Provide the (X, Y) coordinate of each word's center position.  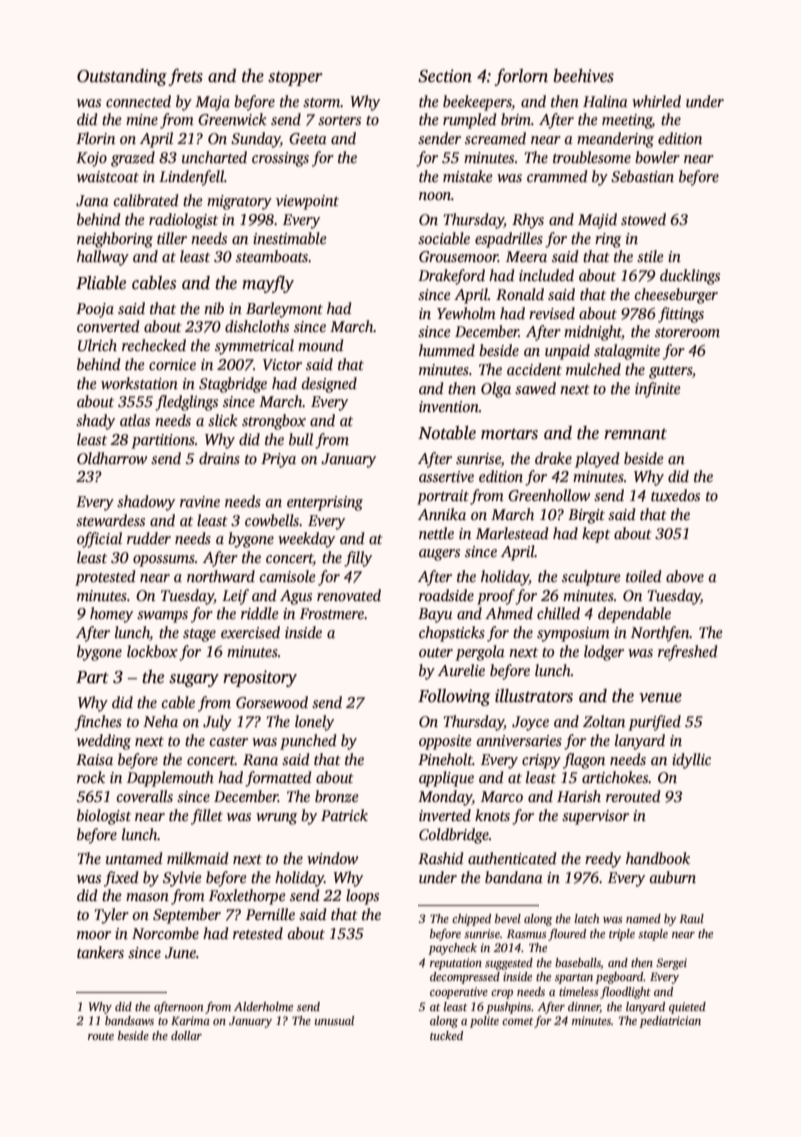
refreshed (687, 653)
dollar (186, 1035)
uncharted (214, 157)
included (546, 275)
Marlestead (512, 533)
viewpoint (307, 202)
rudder (149, 538)
